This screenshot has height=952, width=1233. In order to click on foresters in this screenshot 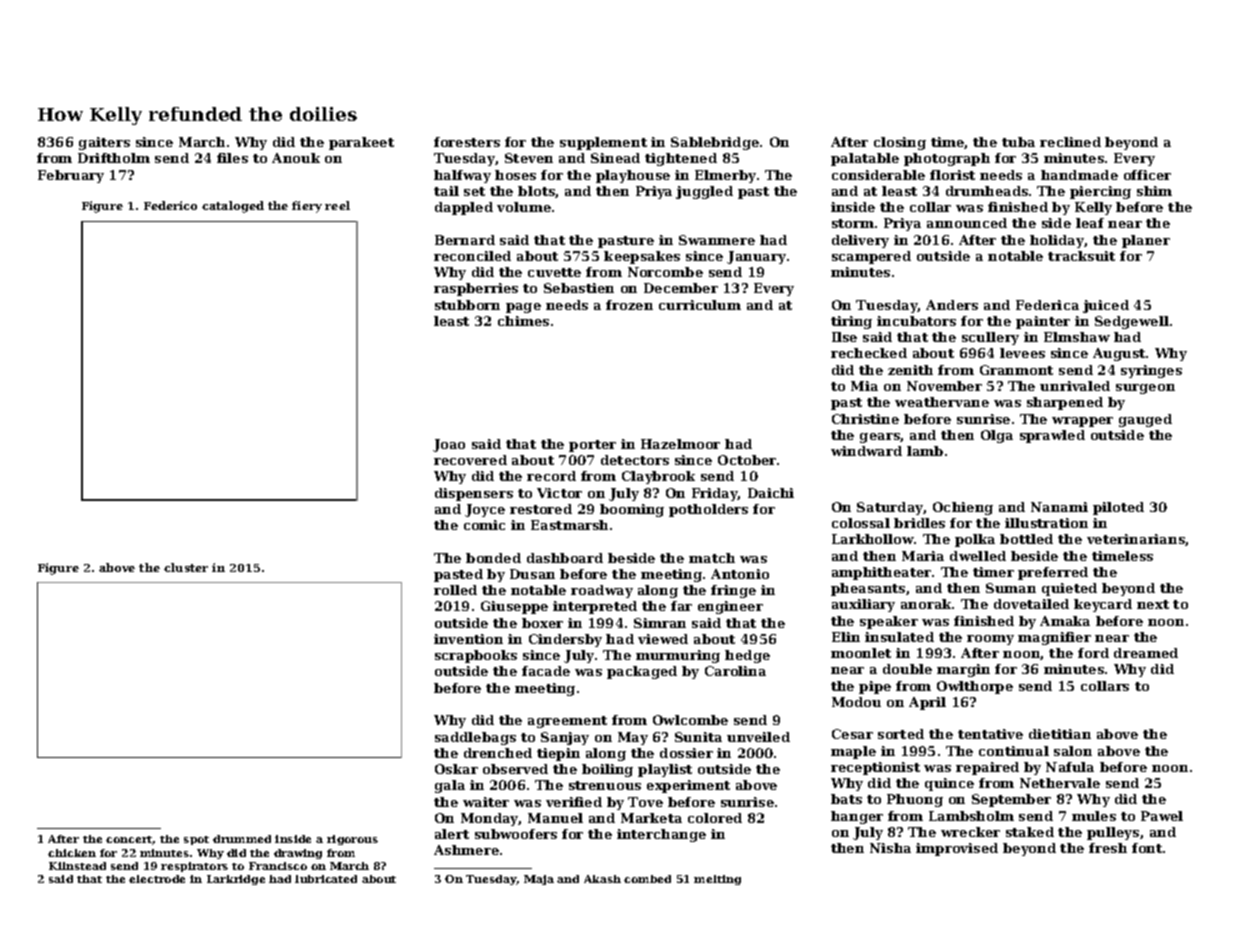, I will do `click(467, 142)`.
